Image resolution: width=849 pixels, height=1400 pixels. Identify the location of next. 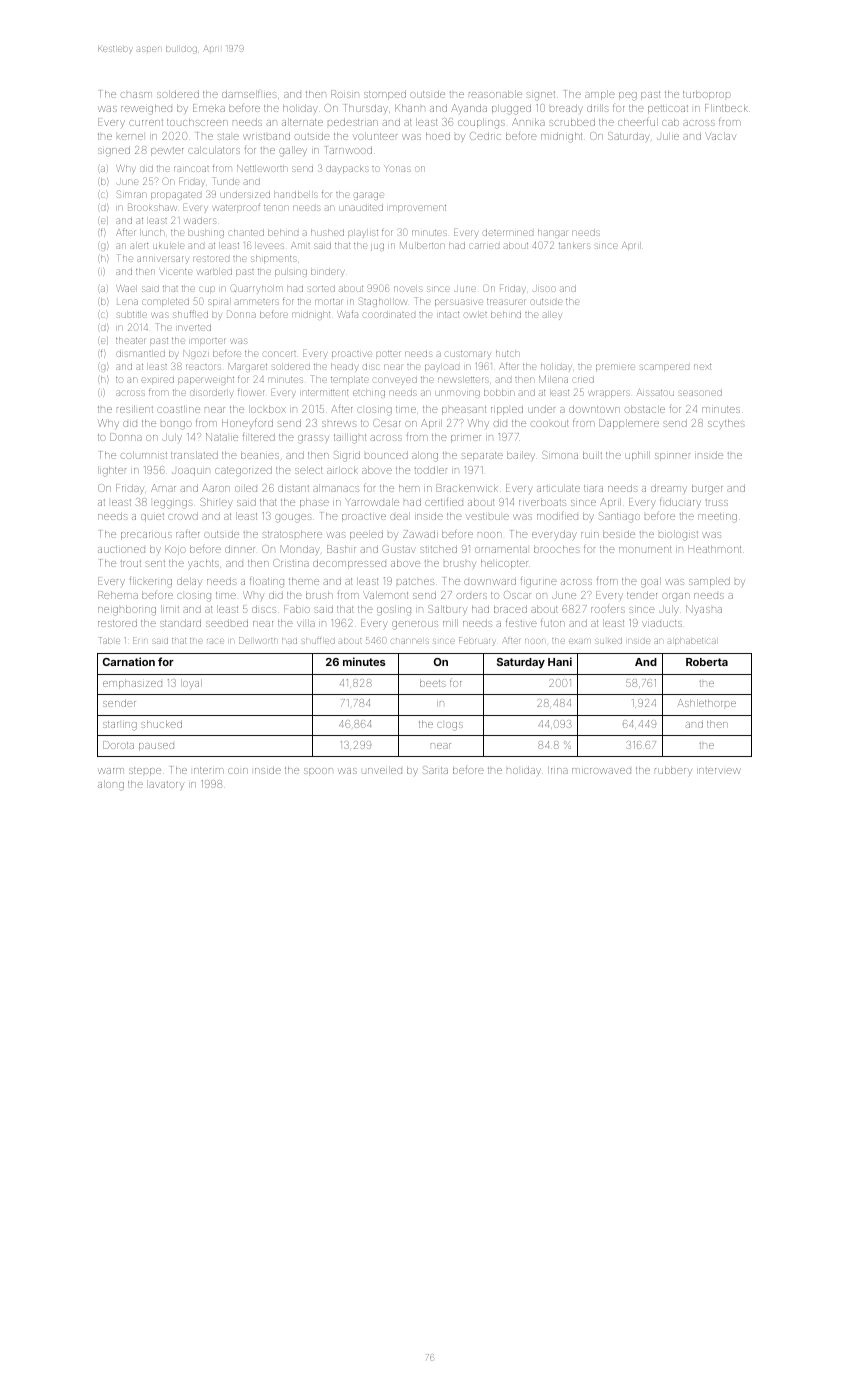
(702, 367).
